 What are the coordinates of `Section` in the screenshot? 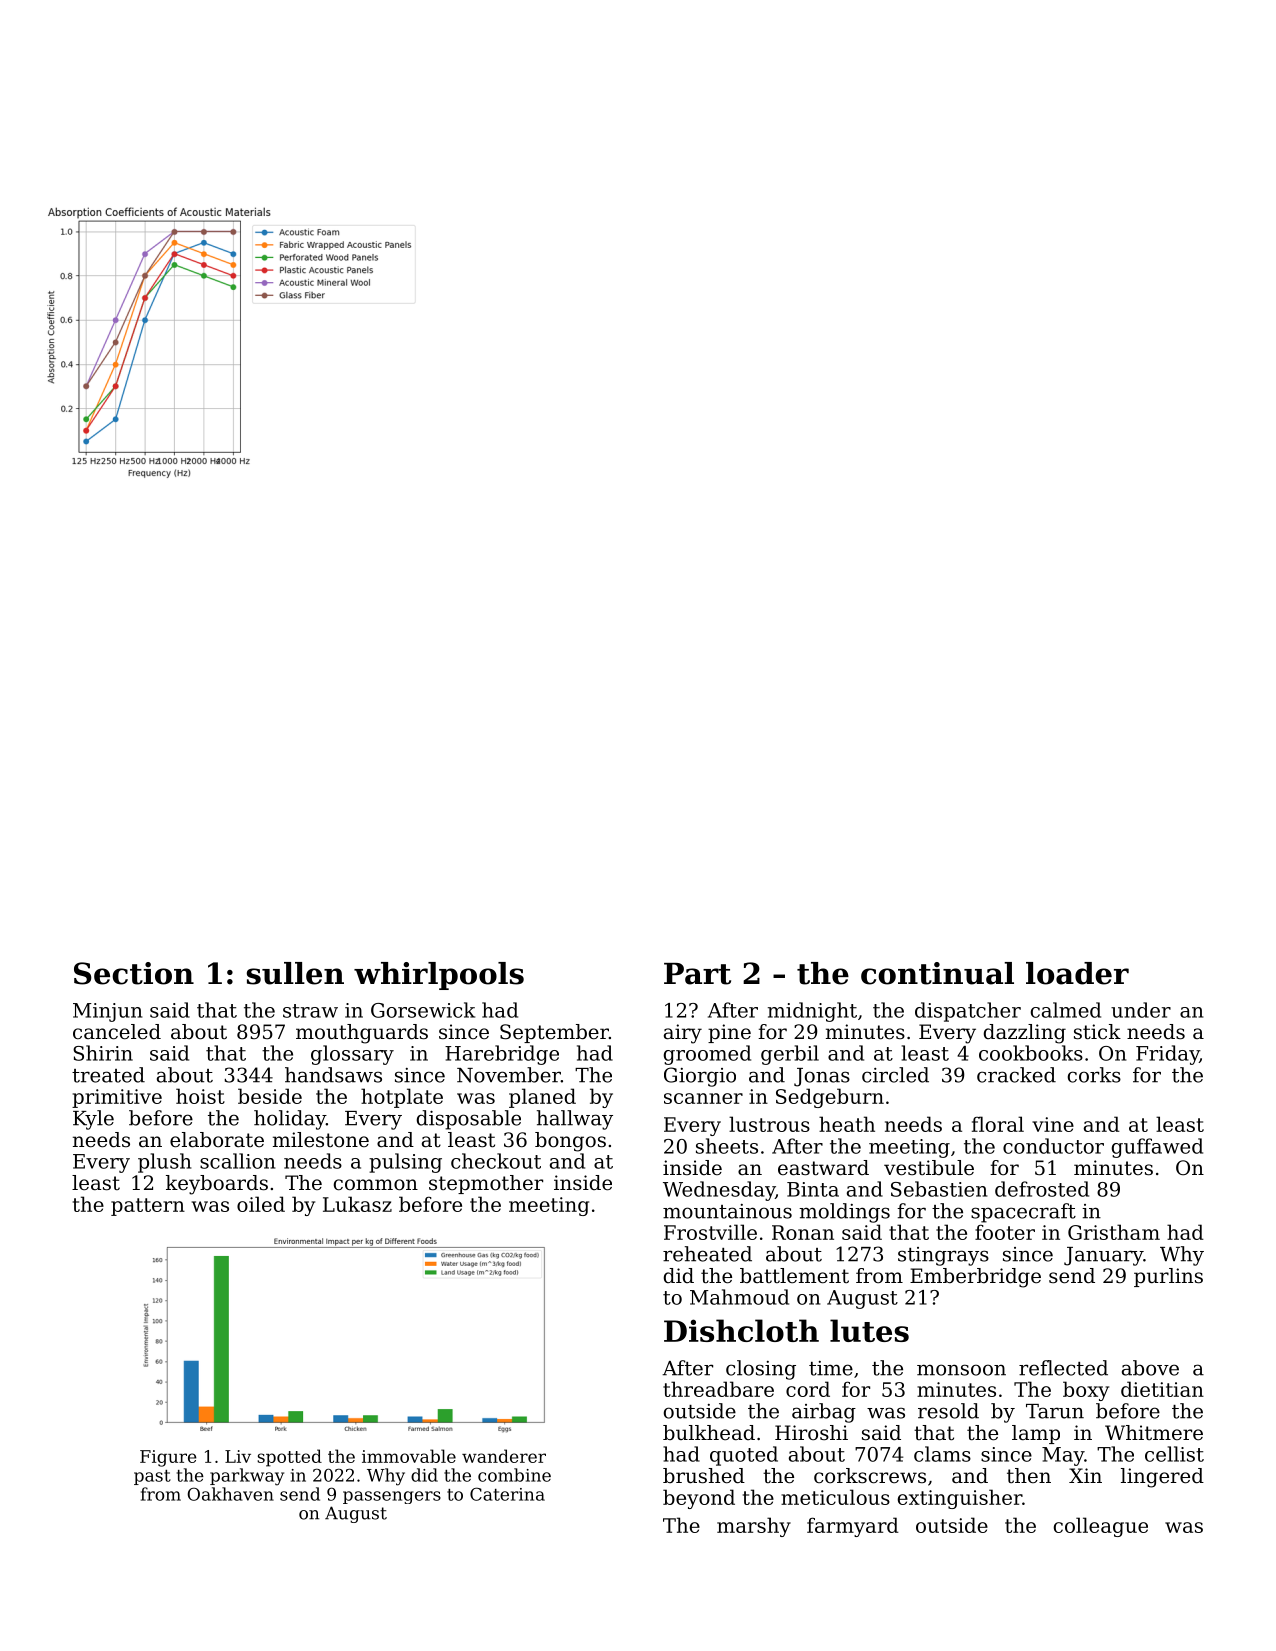 It's located at (134, 973).
